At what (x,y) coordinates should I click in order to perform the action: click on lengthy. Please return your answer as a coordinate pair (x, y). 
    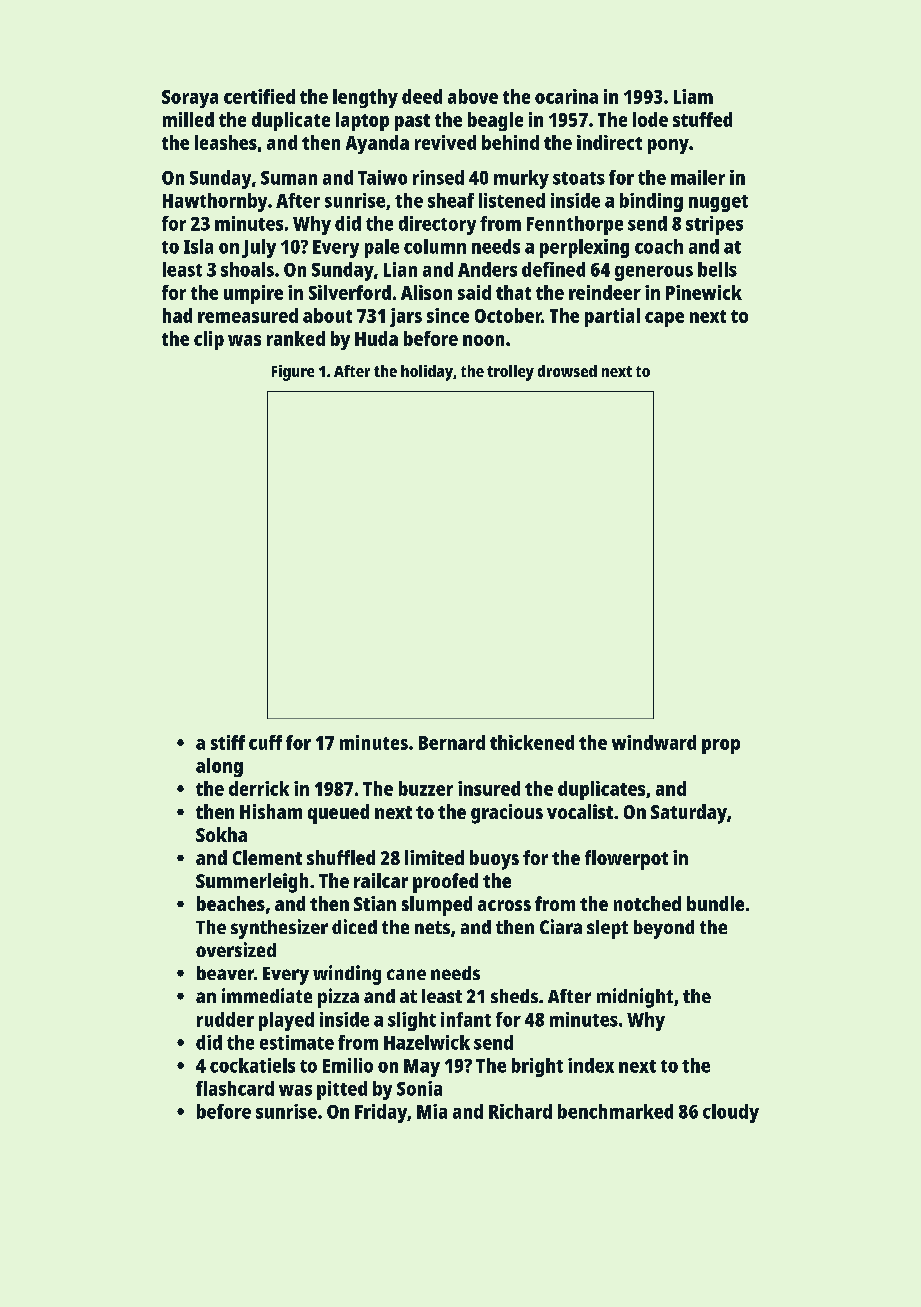
    Looking at the image, I should click on (365, 98).
